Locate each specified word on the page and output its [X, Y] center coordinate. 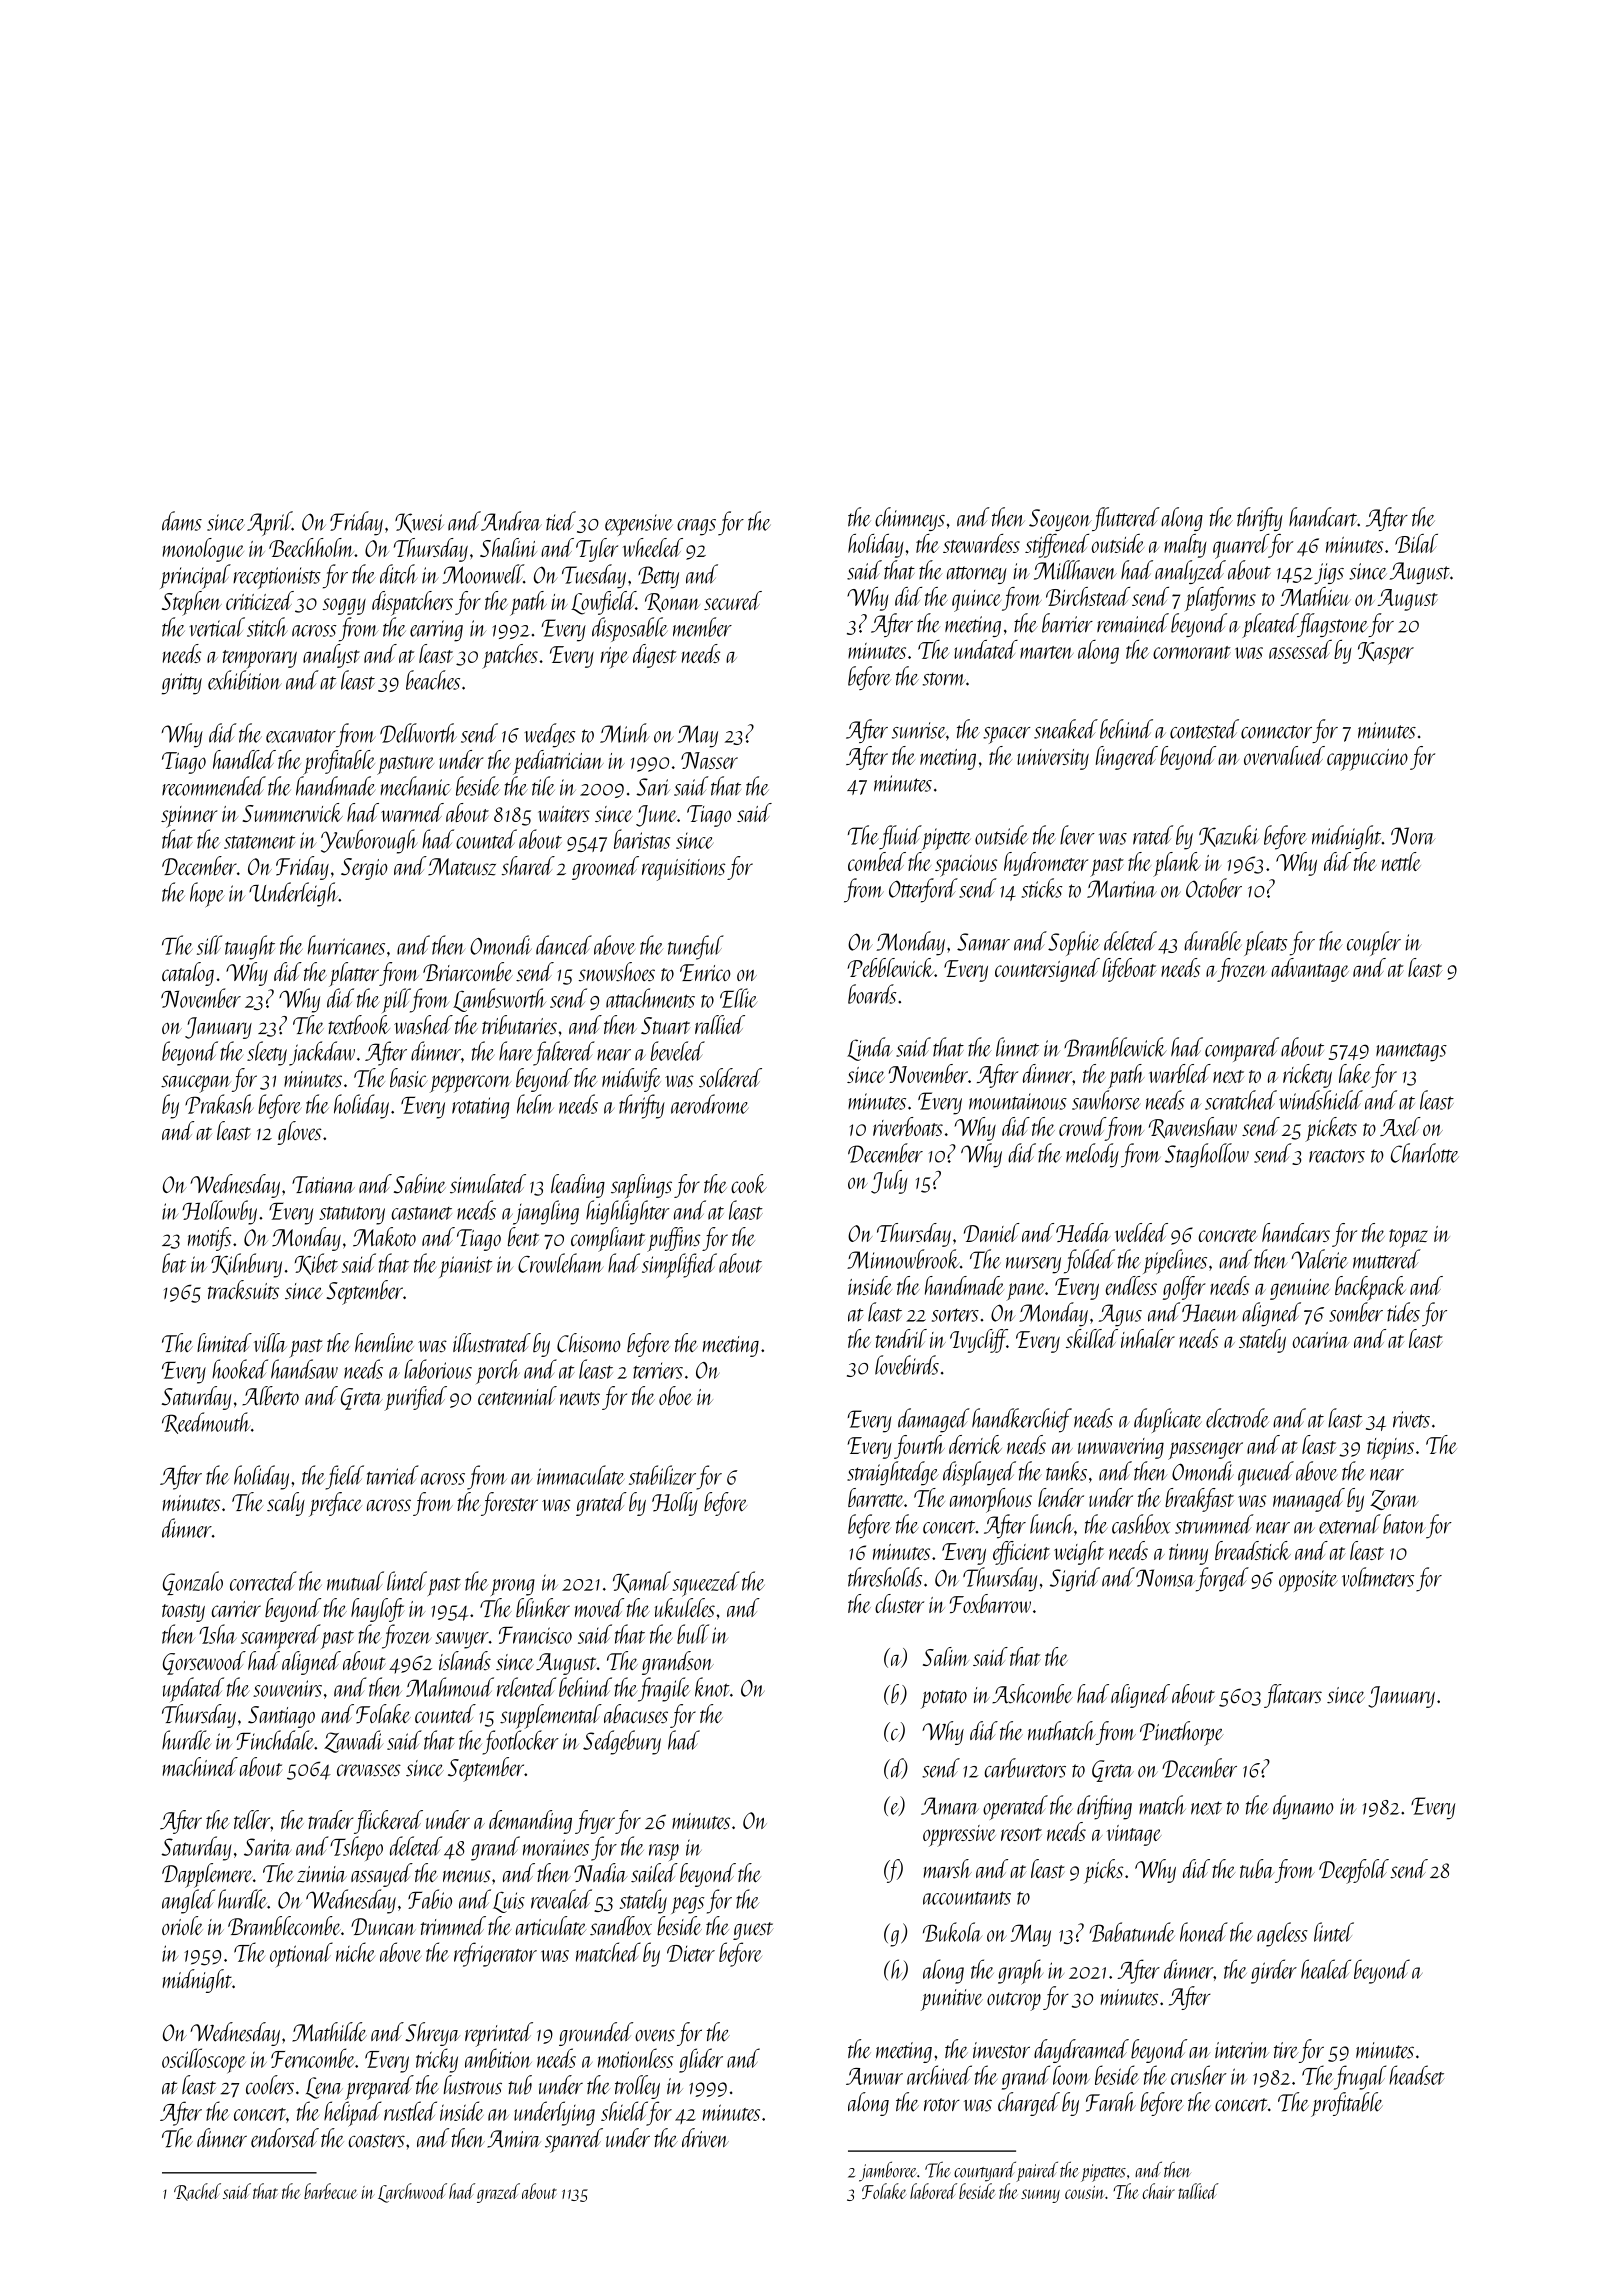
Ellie [738, 998]
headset [1417, 2075]
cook [749, 1184]
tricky [437, 2060]
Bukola [952, 1932]
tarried [393, 1475]
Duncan [383, 1927]
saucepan [196, 1084]
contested [1204, 729]
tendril [901, 1338]
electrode [1237, 1418]
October [1214, 888]
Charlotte [1425, 1153]
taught [250, 947]
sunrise [919, 730]
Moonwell [483, 574]
